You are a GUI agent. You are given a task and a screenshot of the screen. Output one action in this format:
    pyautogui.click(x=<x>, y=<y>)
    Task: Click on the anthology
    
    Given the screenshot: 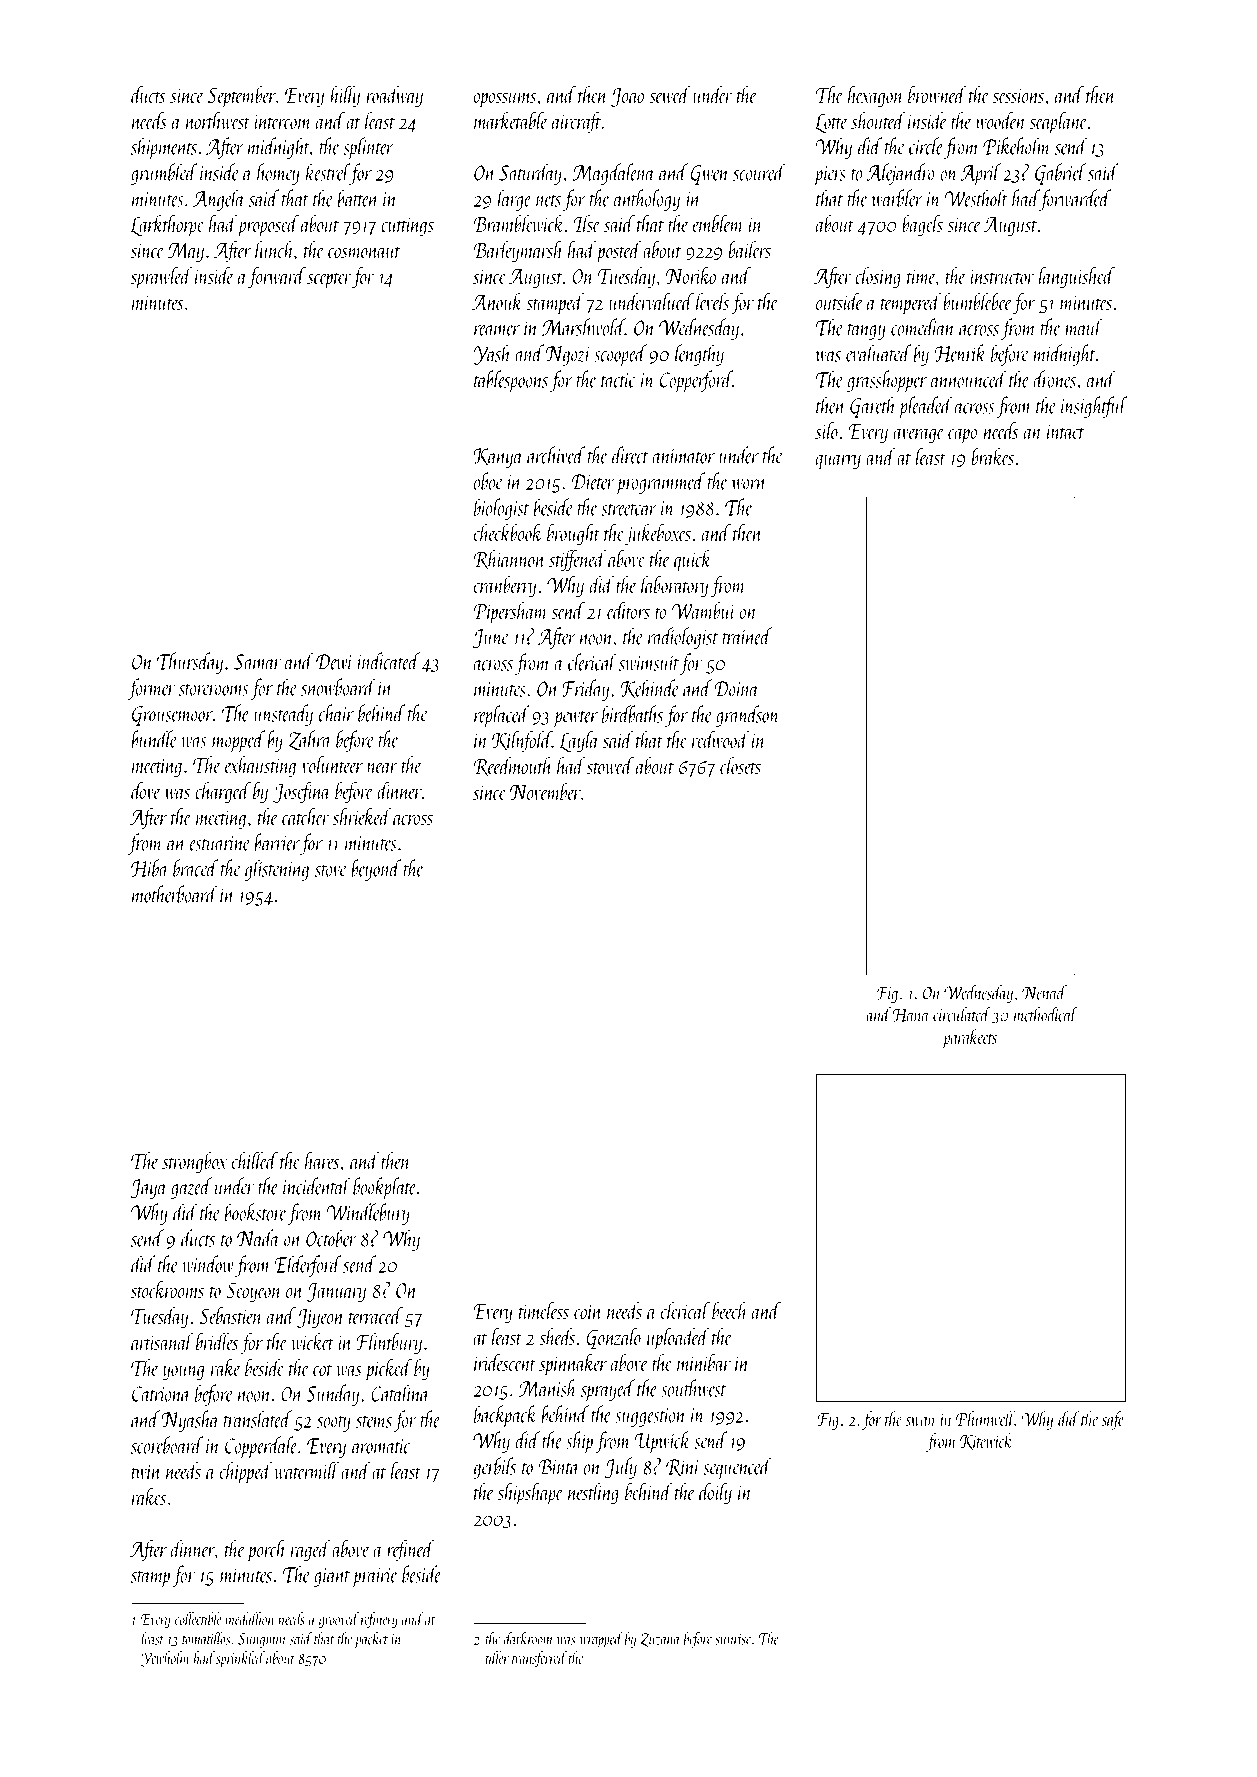 What is the action you would take?
    pyautogui.click(x=647, y=200)
